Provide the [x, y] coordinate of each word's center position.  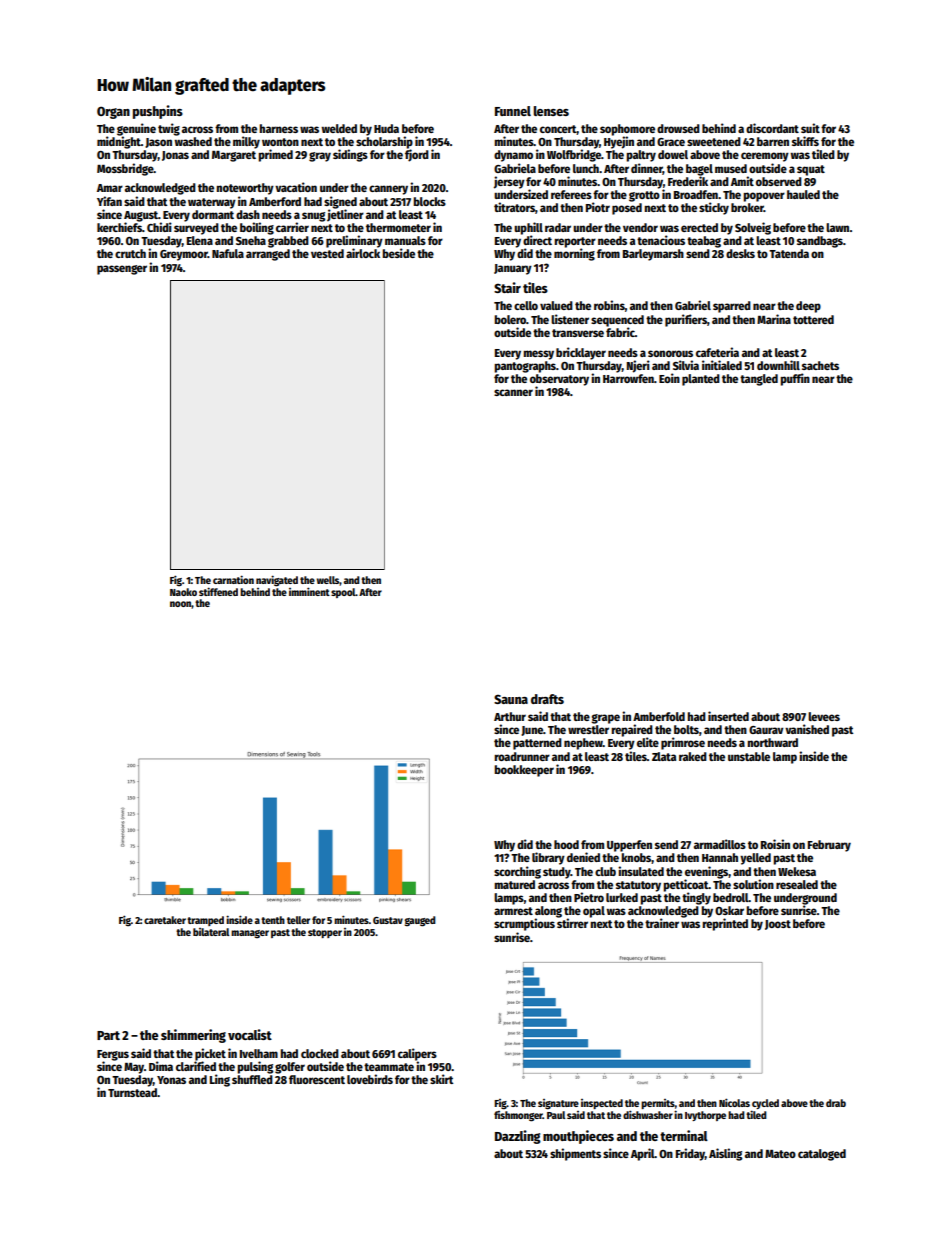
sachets [820, 365]
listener [570, 319]
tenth [273, 920]
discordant [772, 128]
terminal [684, 1135]
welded [339, 128]
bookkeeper [524, 771]
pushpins [158, 112]
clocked [320, 1053]
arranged [268, 255]
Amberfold [659, 716]
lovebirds [370, 1079]
